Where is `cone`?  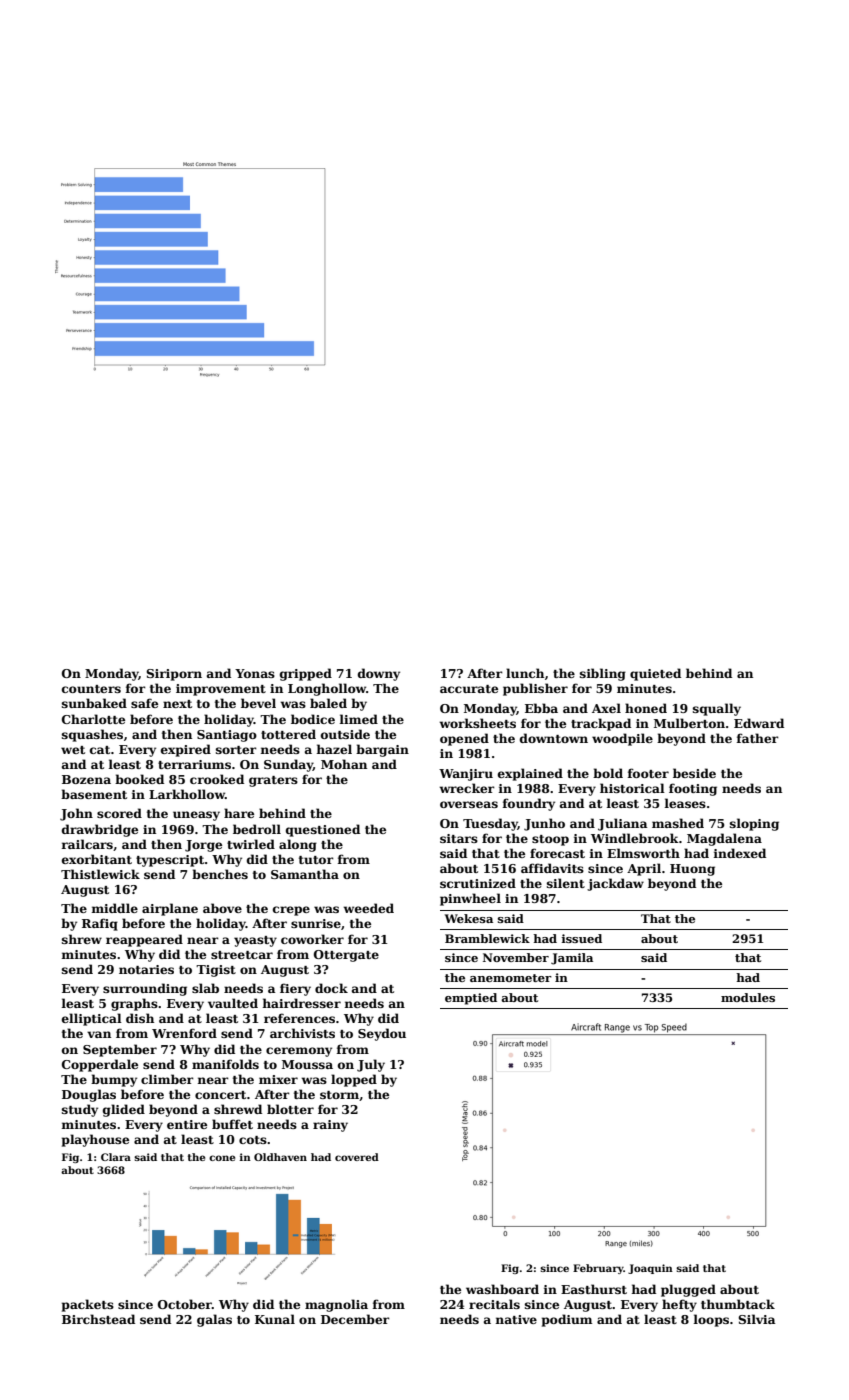
cone is located at coordinates (222, 1158).
